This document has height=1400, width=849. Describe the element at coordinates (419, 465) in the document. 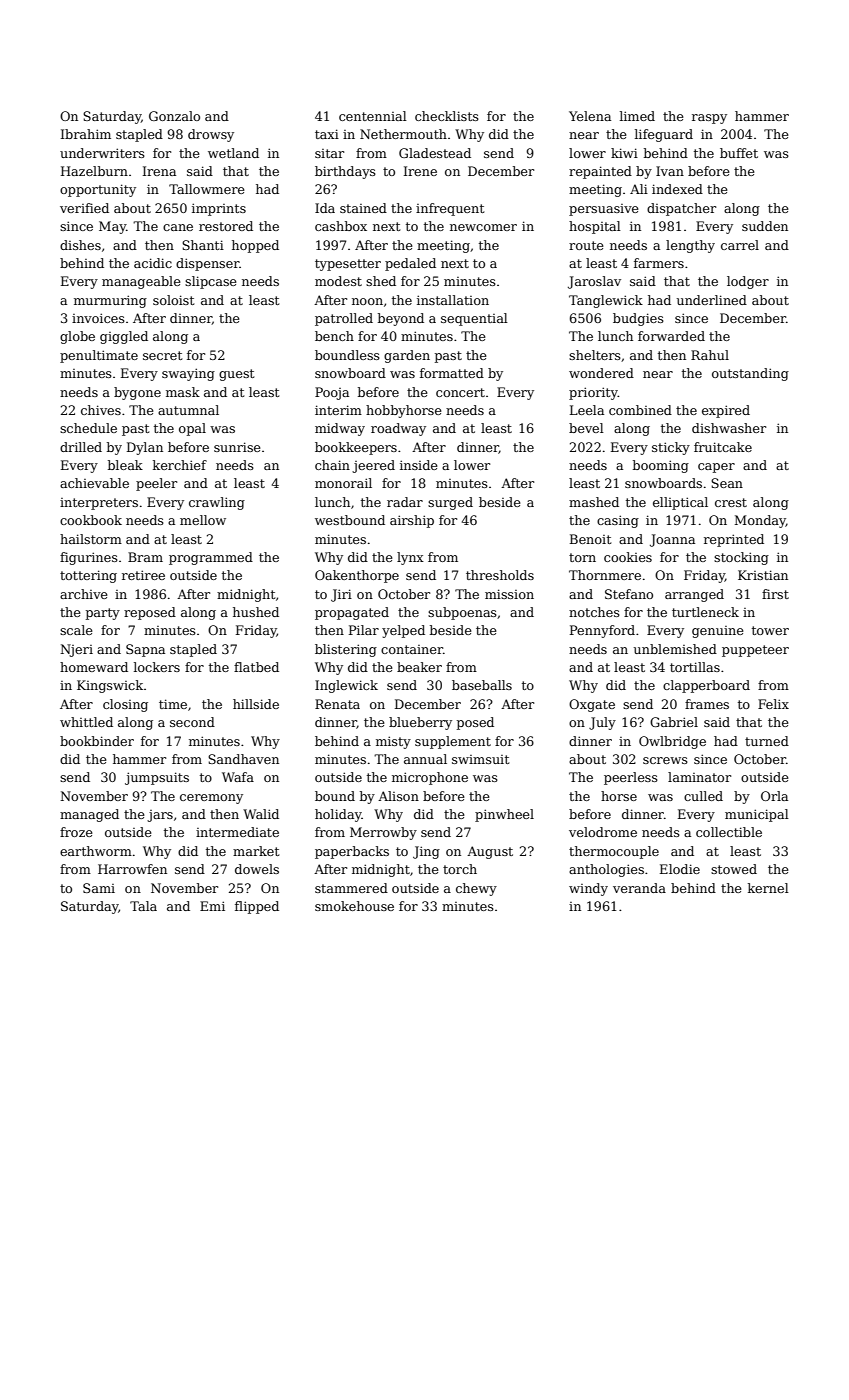

I see `inside` at that location.
